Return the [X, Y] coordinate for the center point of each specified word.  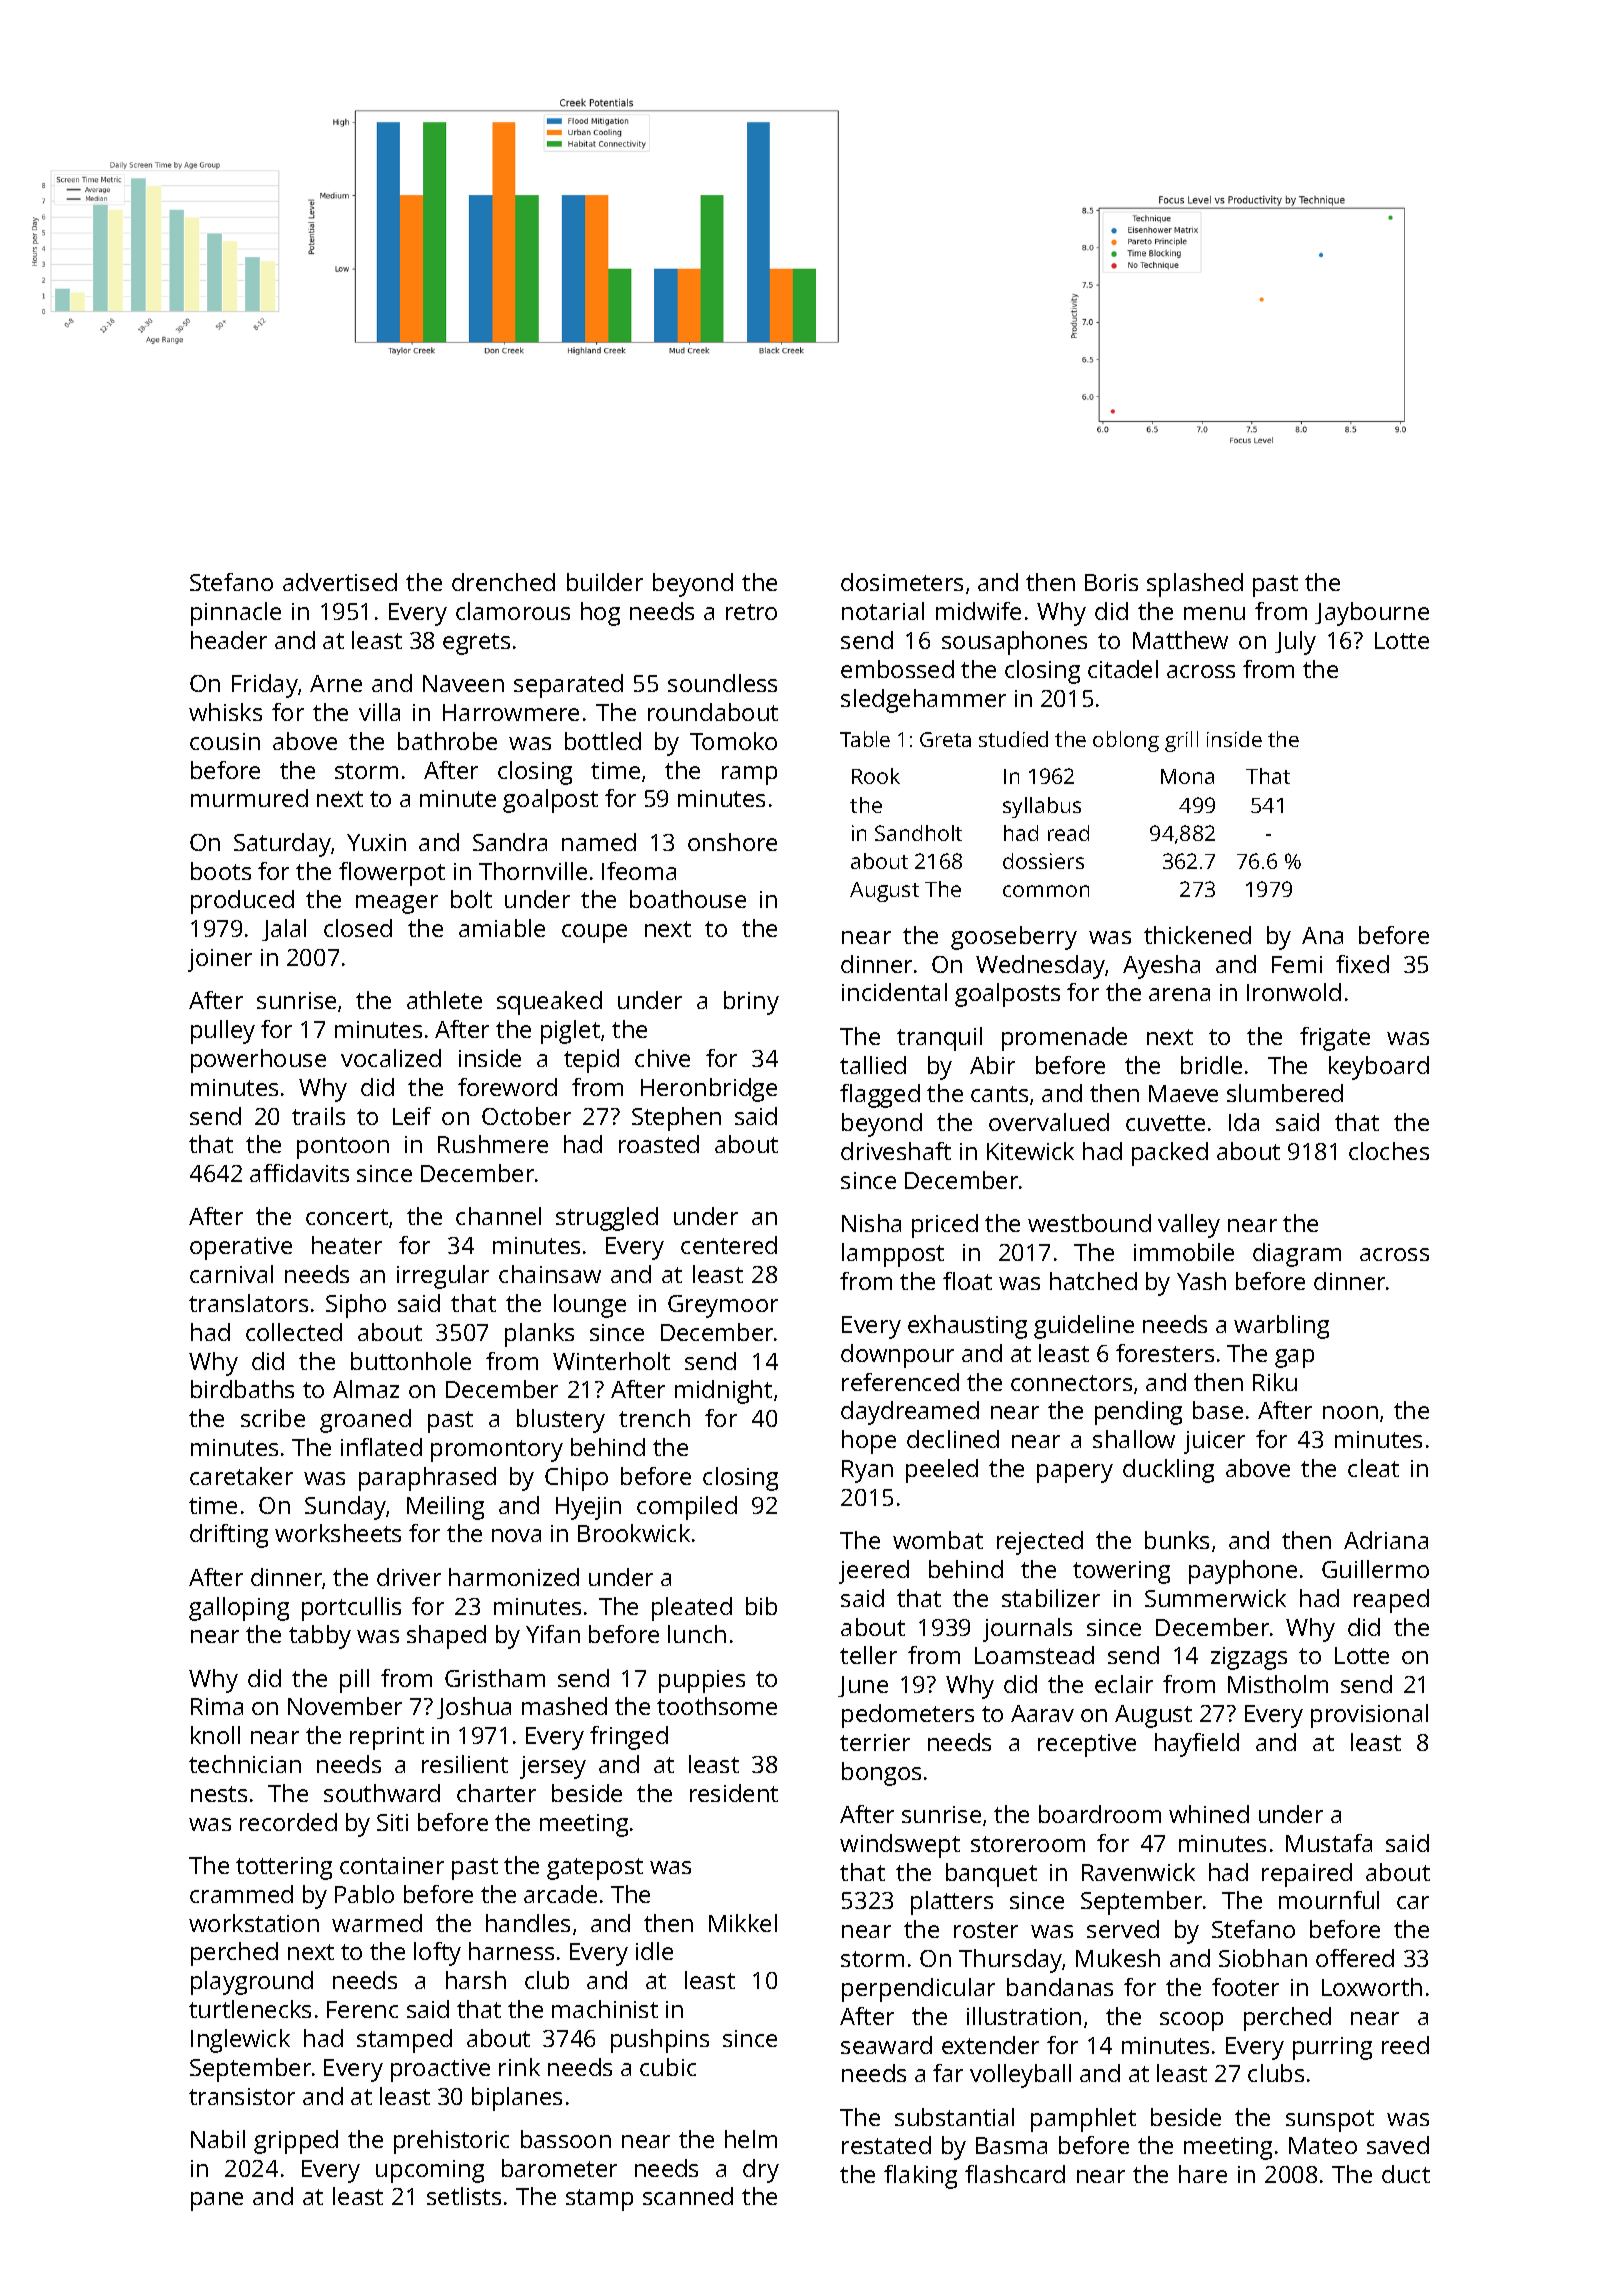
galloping [239, 1609]
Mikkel [743, 1923]
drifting [229, 1536]
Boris [1111, 582]
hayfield [1197, 1745]
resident [734, 1793]
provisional [1369, 1716]
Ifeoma [639, 871]
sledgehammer [923, 701]
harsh [476, 1980]
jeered [874, 1572]
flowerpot [392, 874]
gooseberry [1014, 938]
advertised [340, 582]
